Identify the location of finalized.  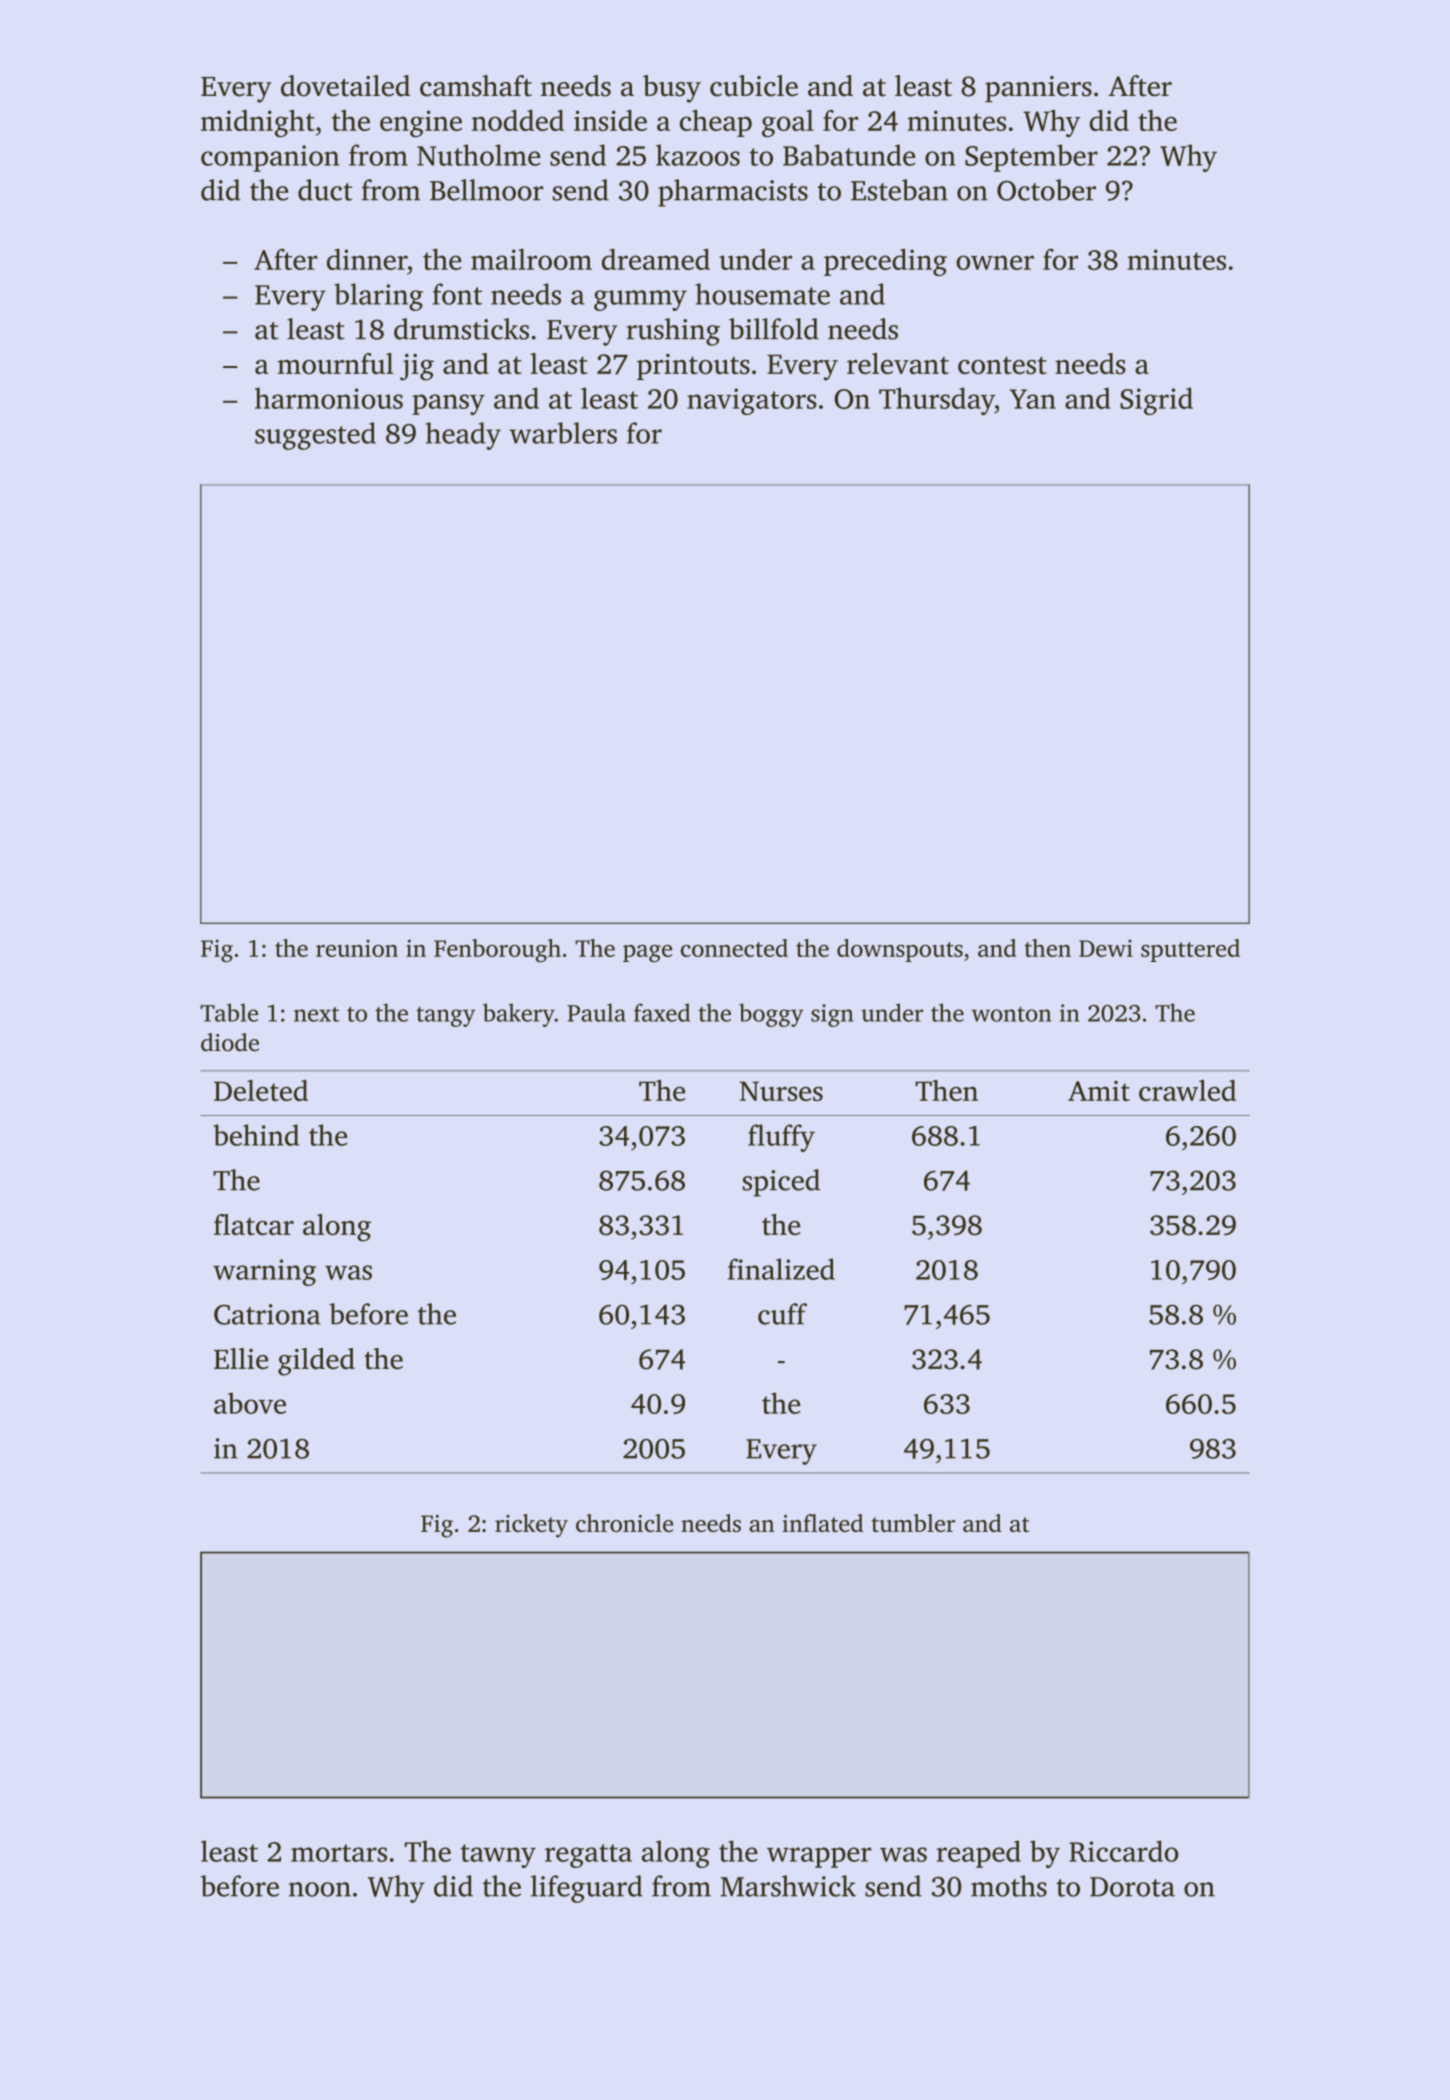
(781, 1269).
